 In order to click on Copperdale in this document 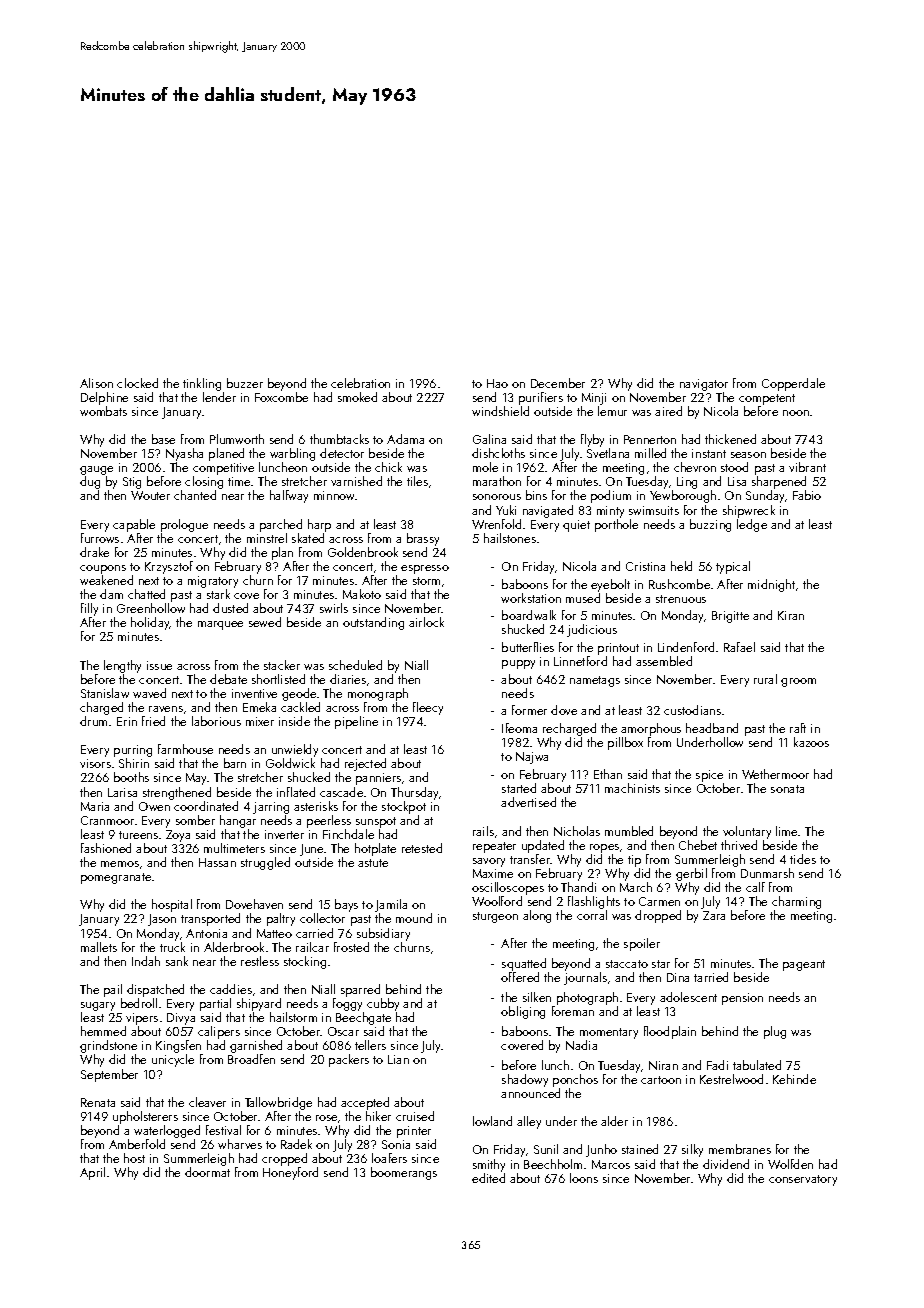, I will do `click(793, 384)`.
